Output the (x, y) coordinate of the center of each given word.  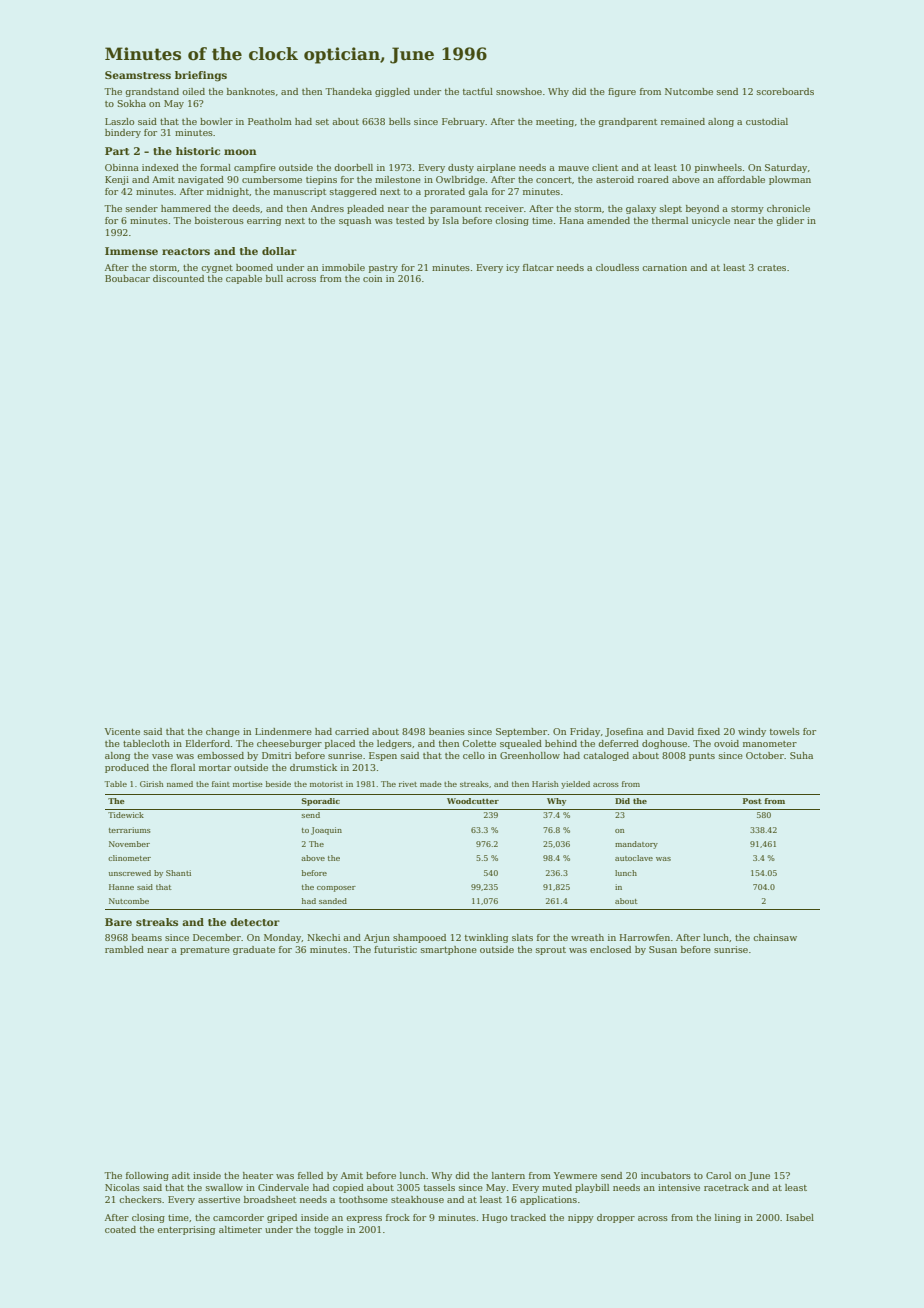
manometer (770, 744)
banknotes (251, 91)
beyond (702, 209)
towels (785, 731)
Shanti (178, 873)
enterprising (186, 1230)
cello (474, 755)
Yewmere (575, 1175)
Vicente (122, 731)
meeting (555, 122)
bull (274, 278)
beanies (447, 731)
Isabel (800, 1217)
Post (752, 801)
